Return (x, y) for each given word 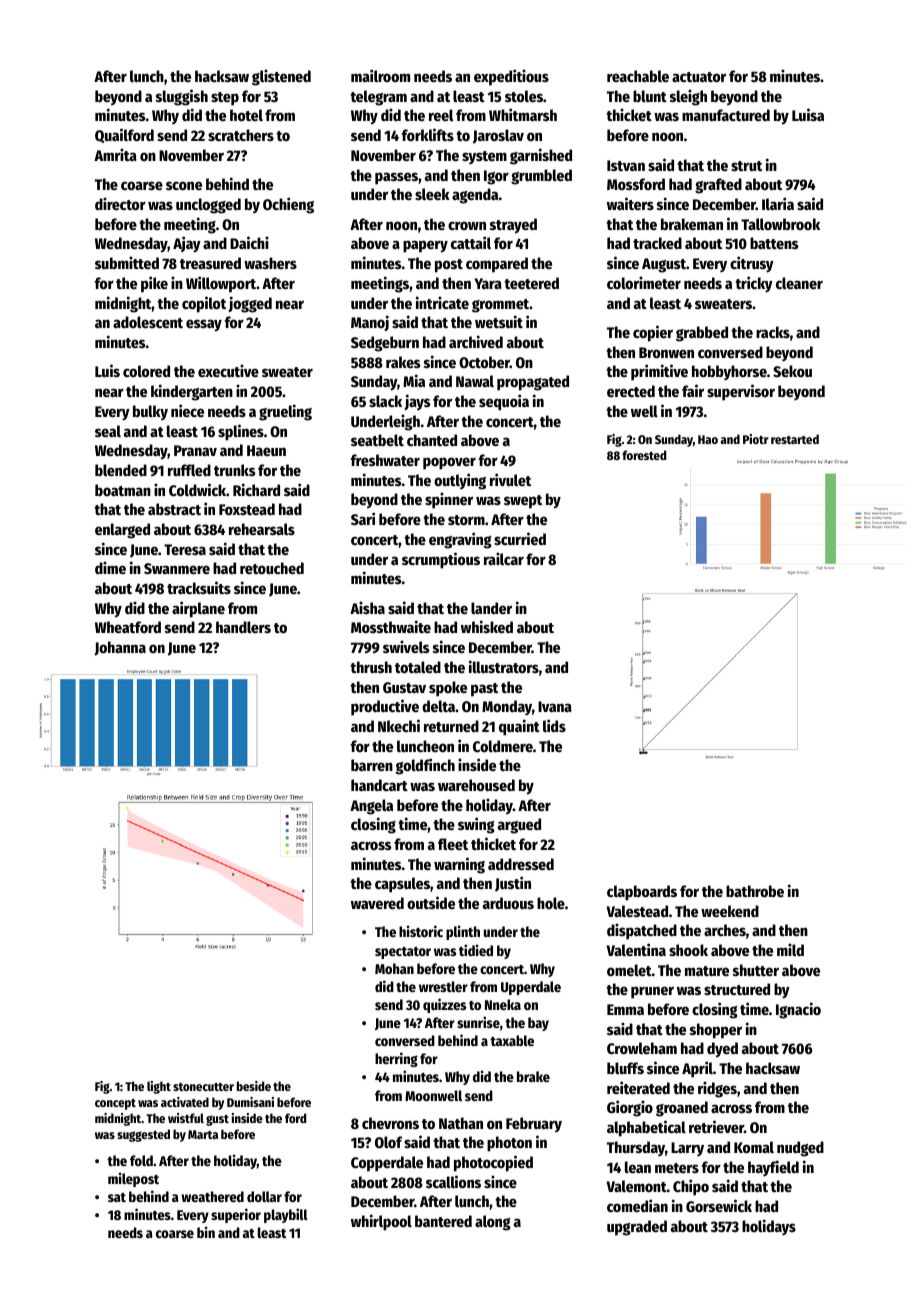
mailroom (380, 75)
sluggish (182, 97)
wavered (377, 903)
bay (538, 1024)
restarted (795, 439)
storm (466, 520)
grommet (501, 306)
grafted (718, 186)
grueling (285, 412)
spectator (403, 953)
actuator (699, 77)
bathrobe (755, 891)
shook (688, 950)
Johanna (120, 648)
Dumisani (250, 1102)
